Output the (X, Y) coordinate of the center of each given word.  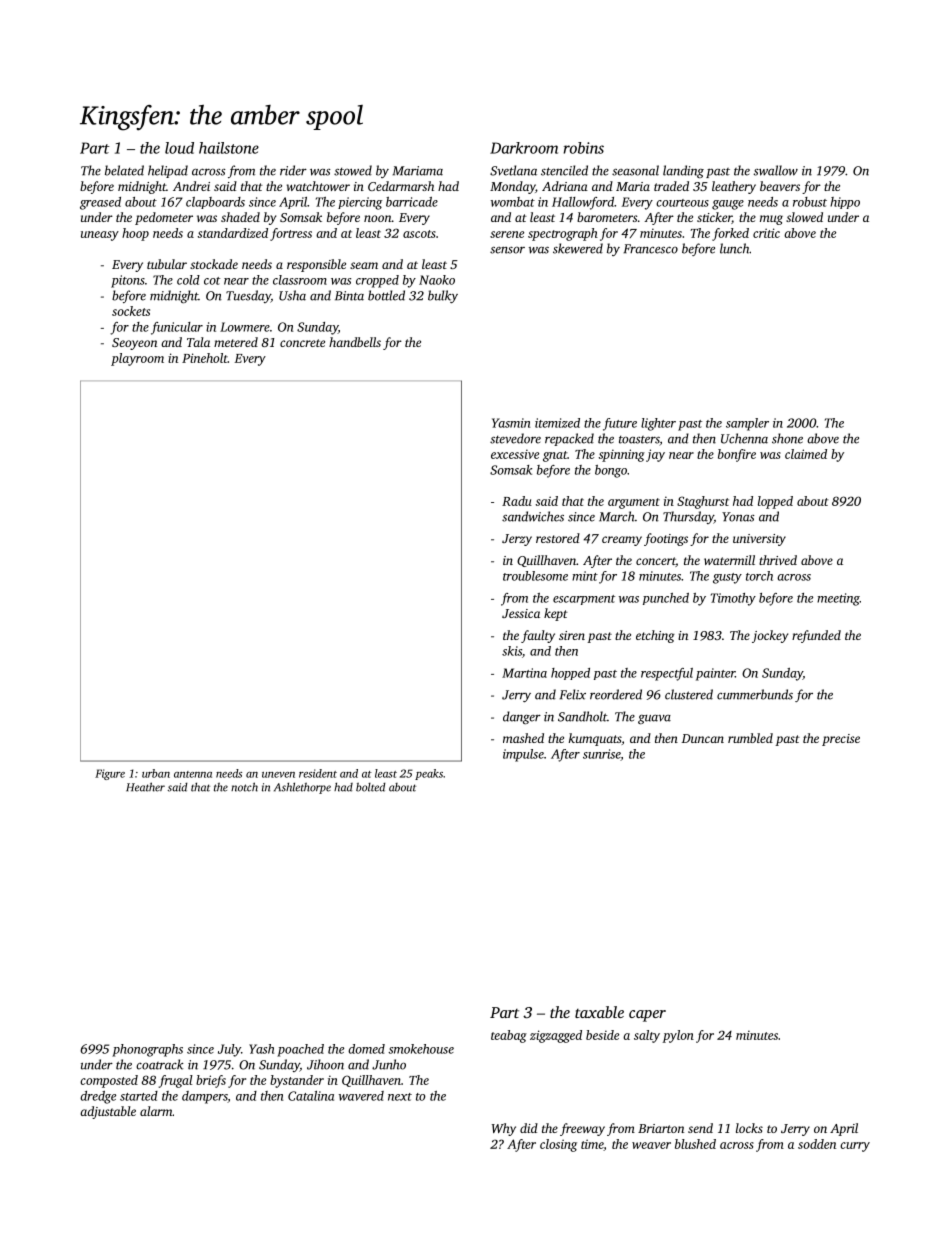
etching (655, 636)
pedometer (164, 218)
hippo (845, 203)
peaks (429, 774)
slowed (804, 217)
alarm (156, 1111)
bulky (443, 296)
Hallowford (583, 203)
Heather (145, 787)
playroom (137, 359)
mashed (523, 738)
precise (841, 740)
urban (156, 773)
